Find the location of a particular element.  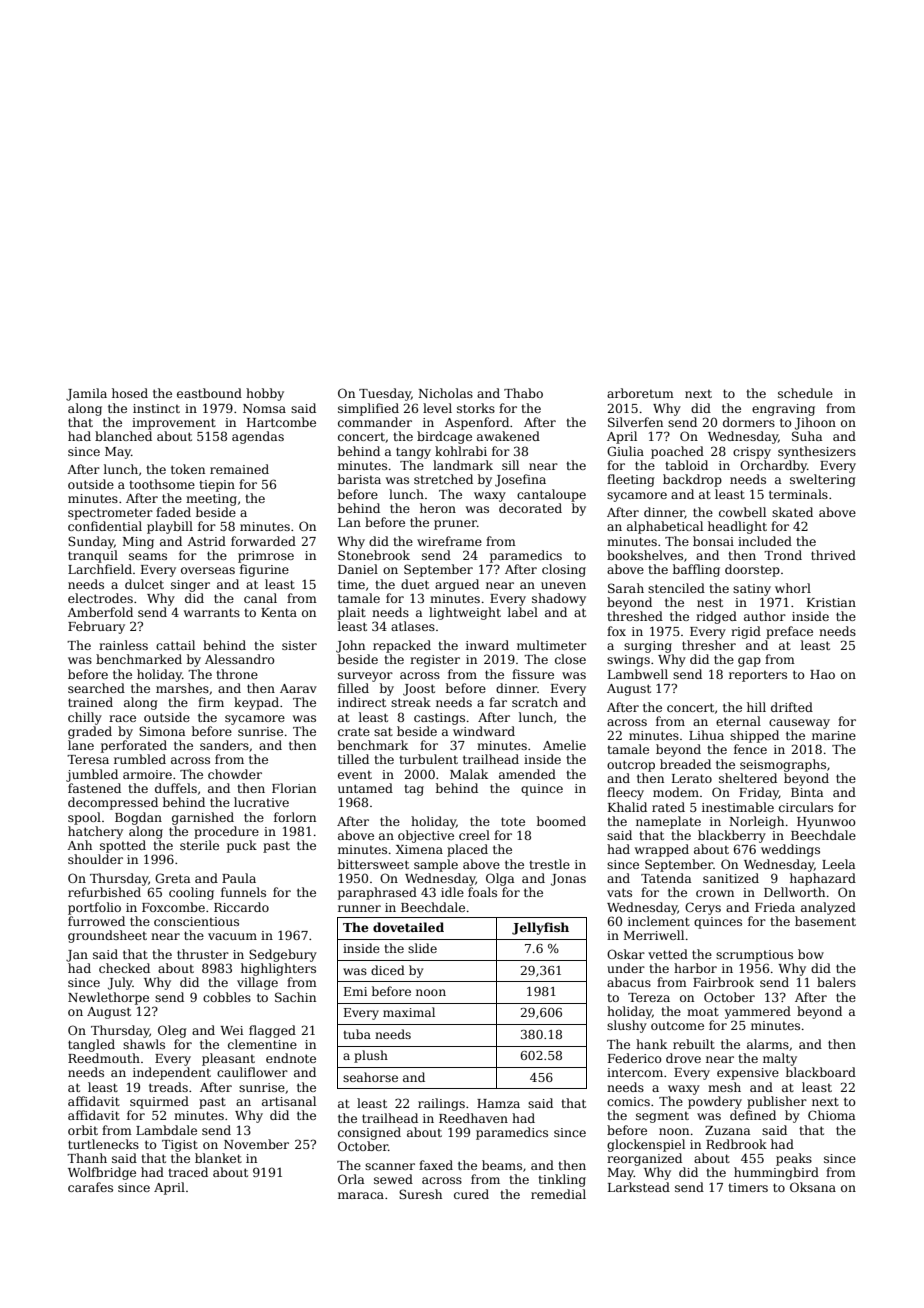

marshes is located at coordinates (182, 688).
